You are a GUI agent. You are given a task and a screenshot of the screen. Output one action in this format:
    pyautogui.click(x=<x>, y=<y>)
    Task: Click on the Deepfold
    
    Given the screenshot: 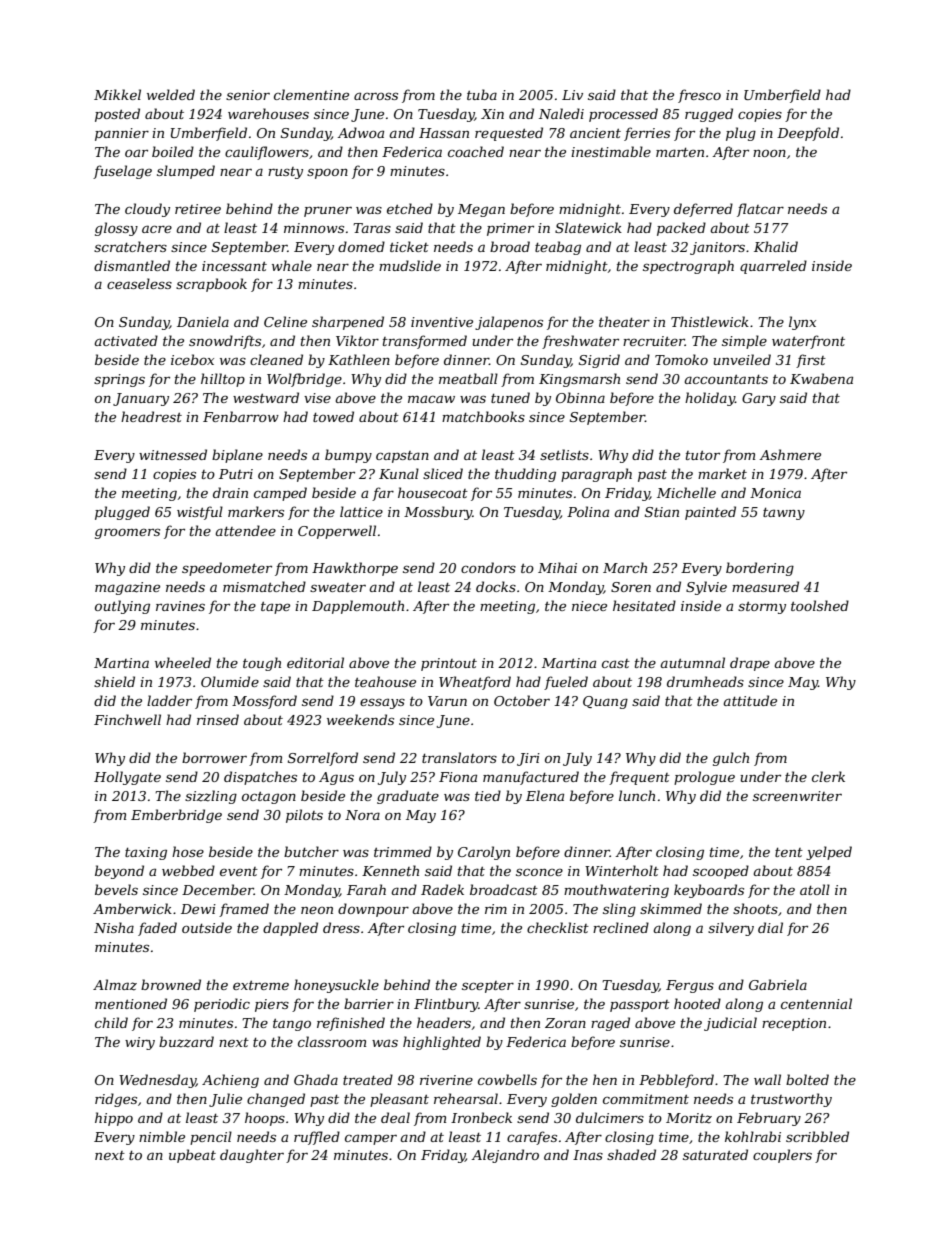 What is the action you would take?
    pyautogui.click(x=808, y=134)
